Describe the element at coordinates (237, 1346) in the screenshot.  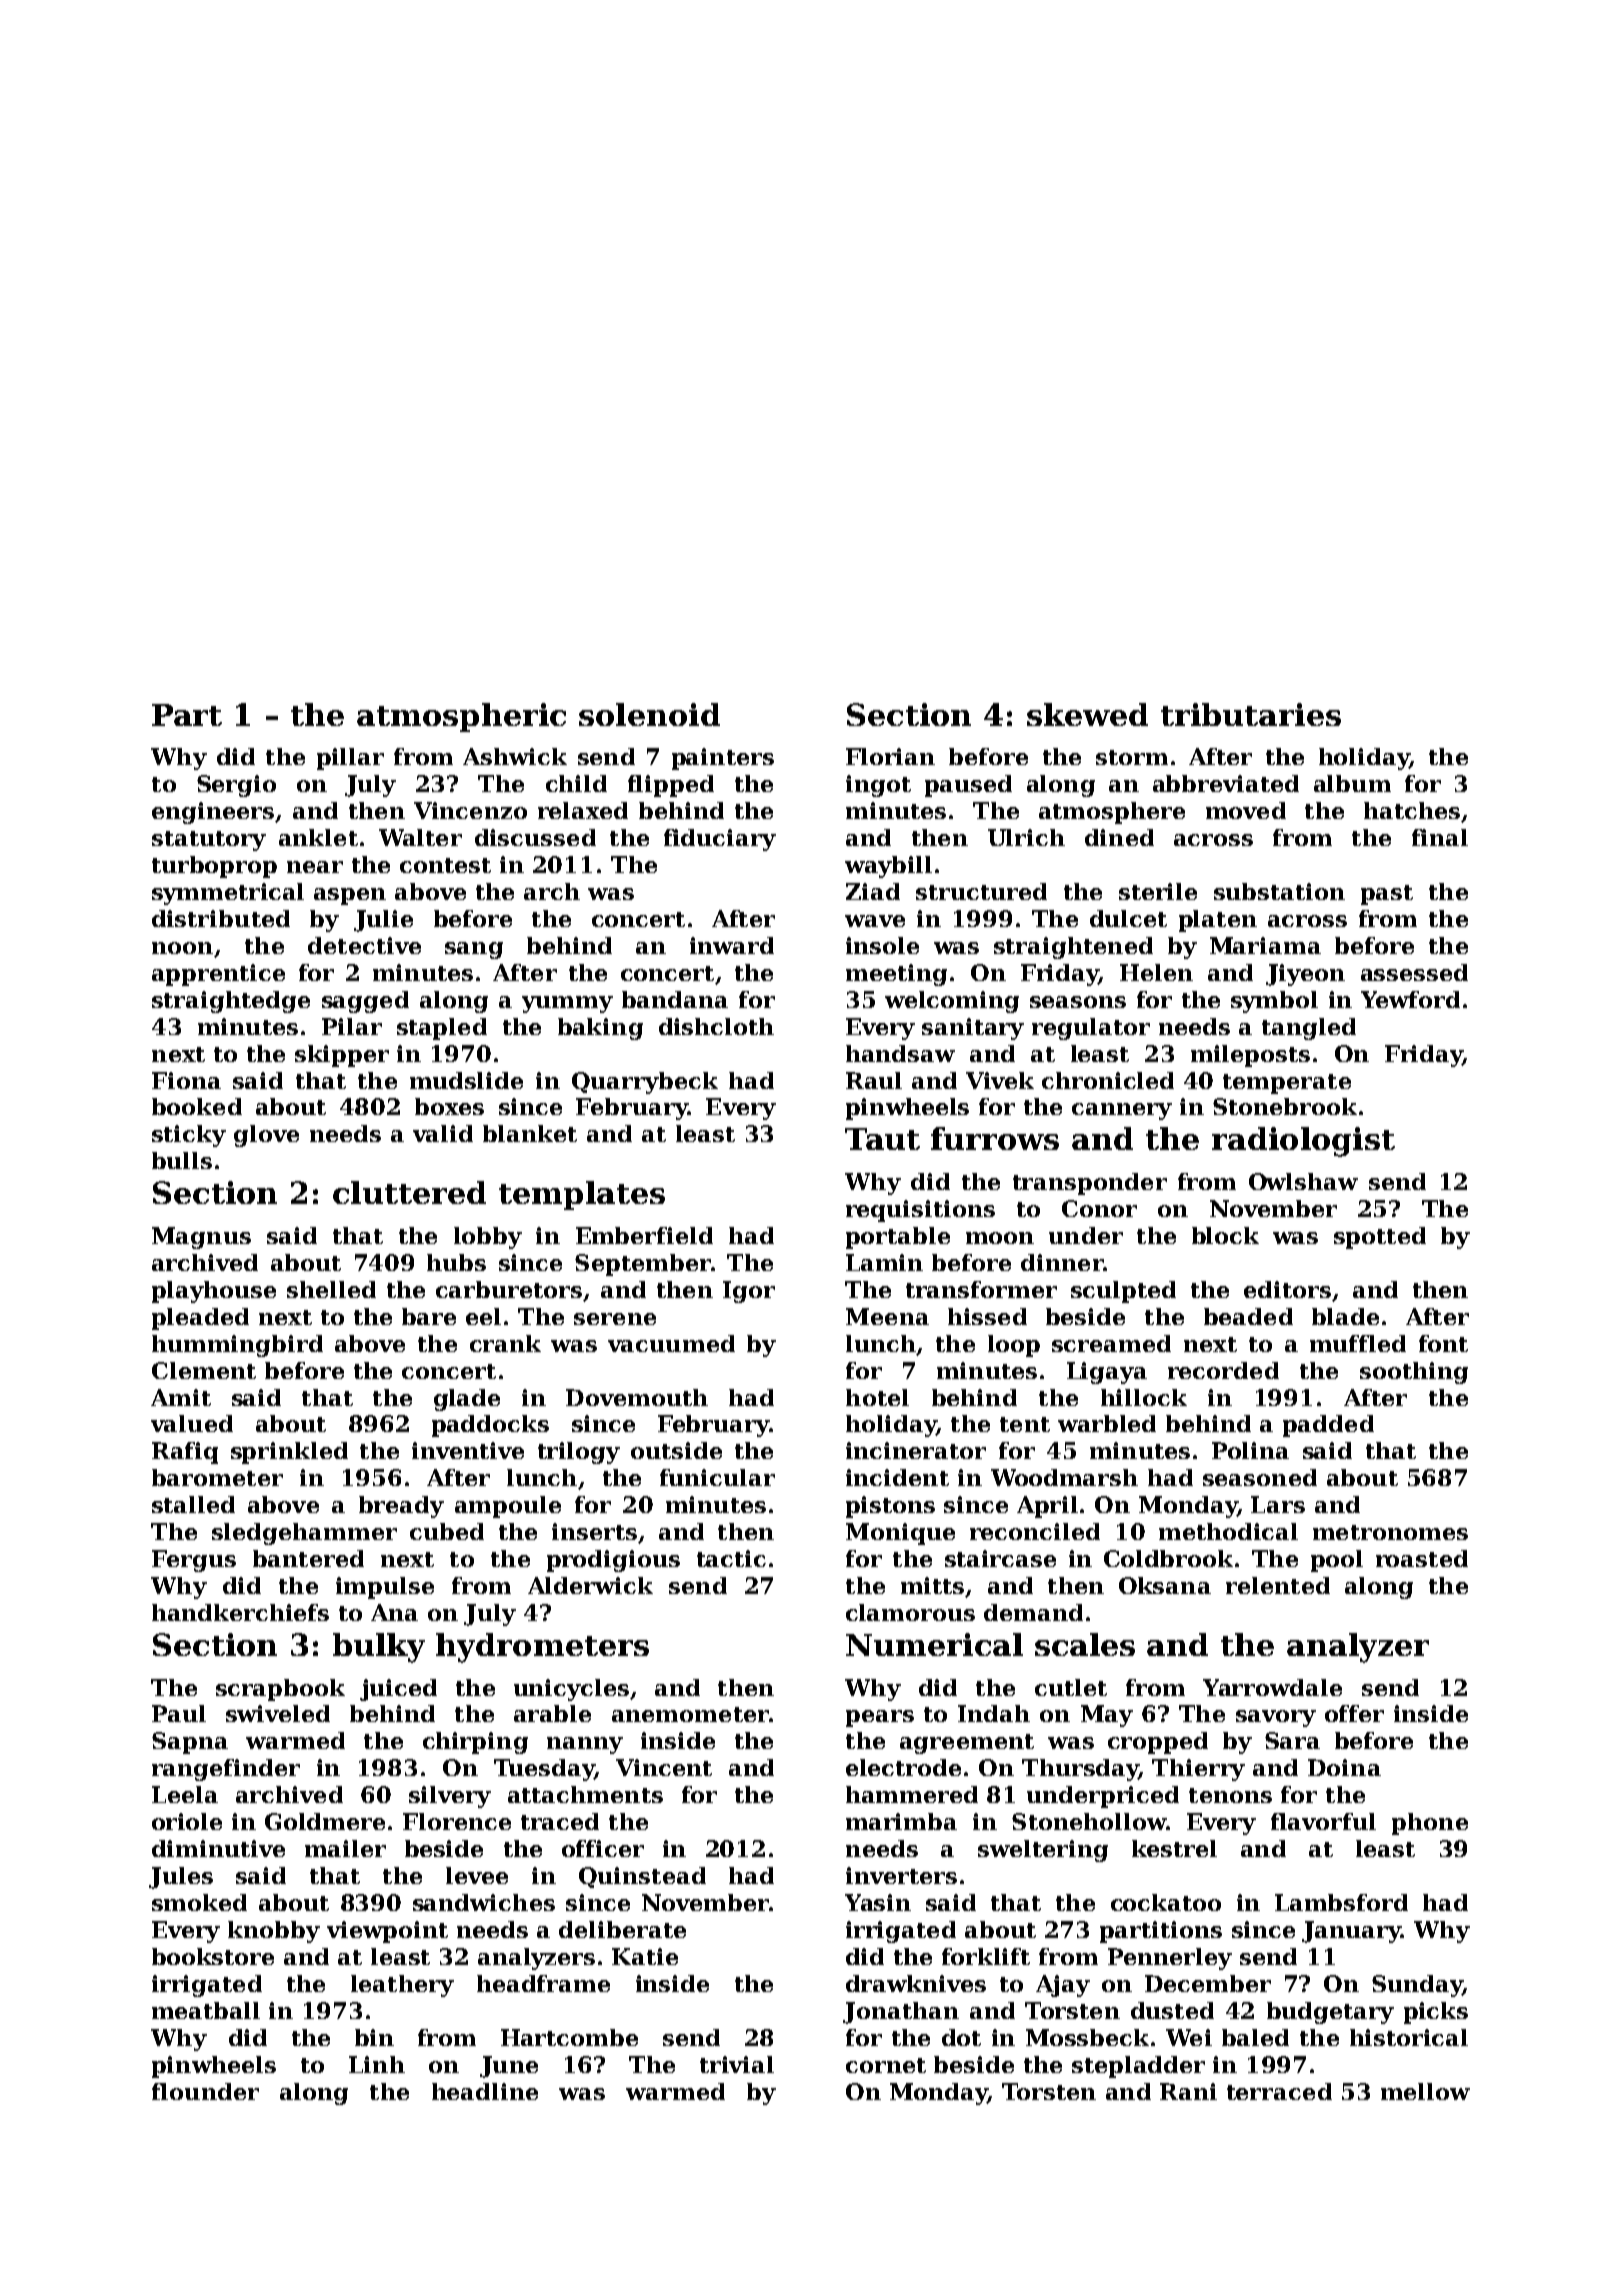
I see `hummingbird` at that location.
